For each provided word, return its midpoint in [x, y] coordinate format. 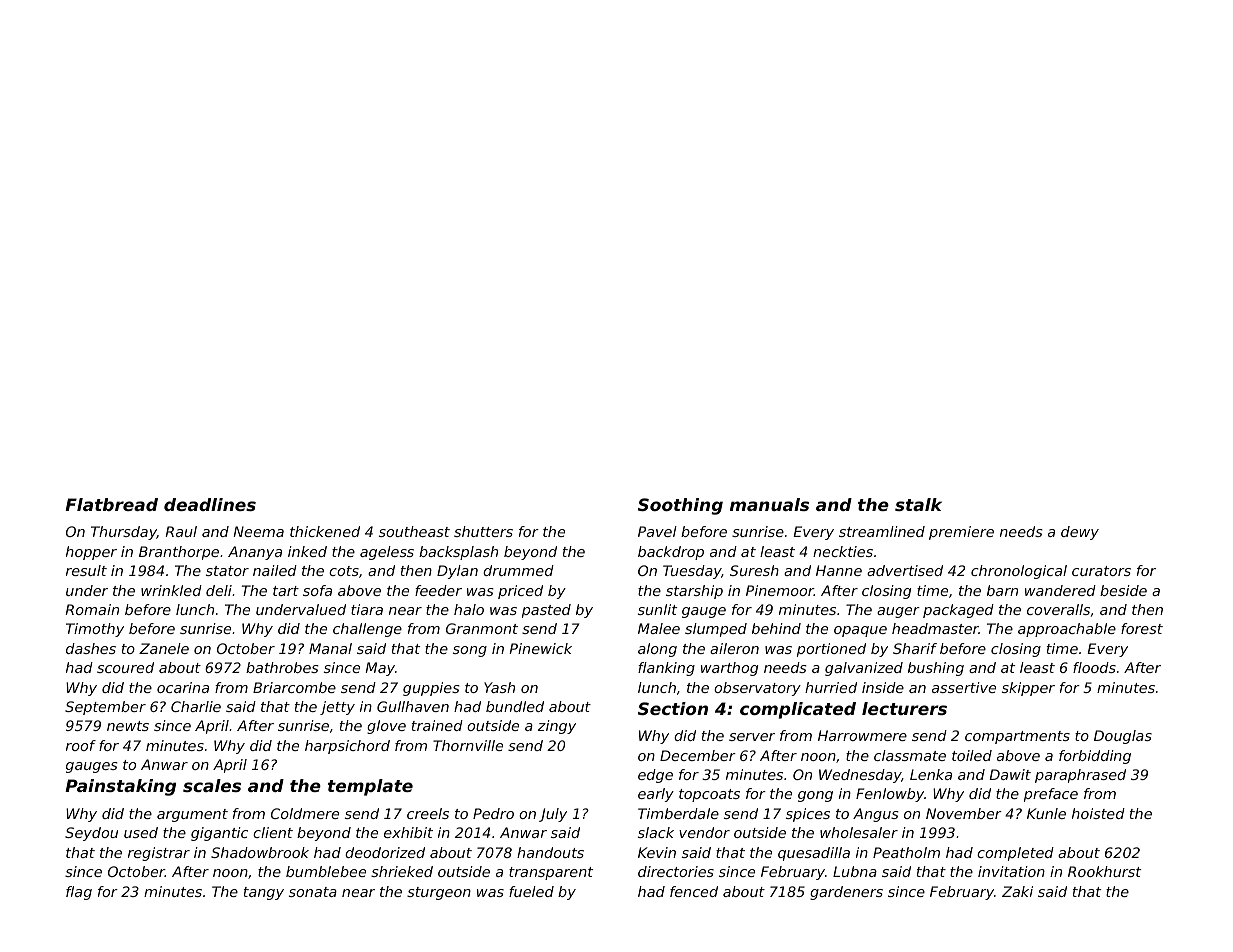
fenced [694, 891]
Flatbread [111, 504]
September [105, 708]
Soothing [680, 506]
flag [79, 893]
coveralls [1058, 609]
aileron [734, 648]
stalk [918, 504]
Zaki [1017, 891]
